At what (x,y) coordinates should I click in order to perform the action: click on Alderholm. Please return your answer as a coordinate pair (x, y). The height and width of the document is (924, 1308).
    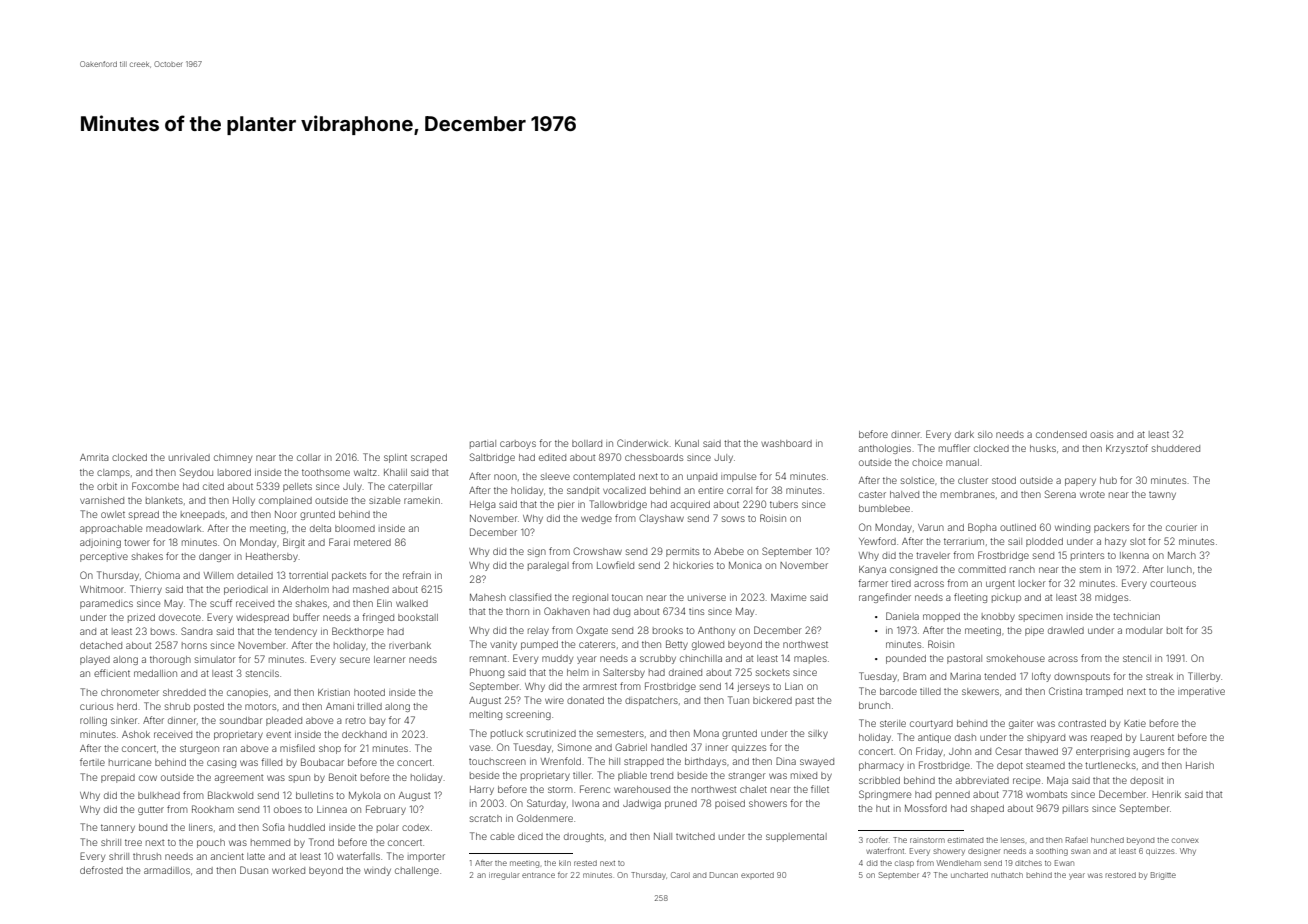
    Looking at the image, I should click on (306, 589).
